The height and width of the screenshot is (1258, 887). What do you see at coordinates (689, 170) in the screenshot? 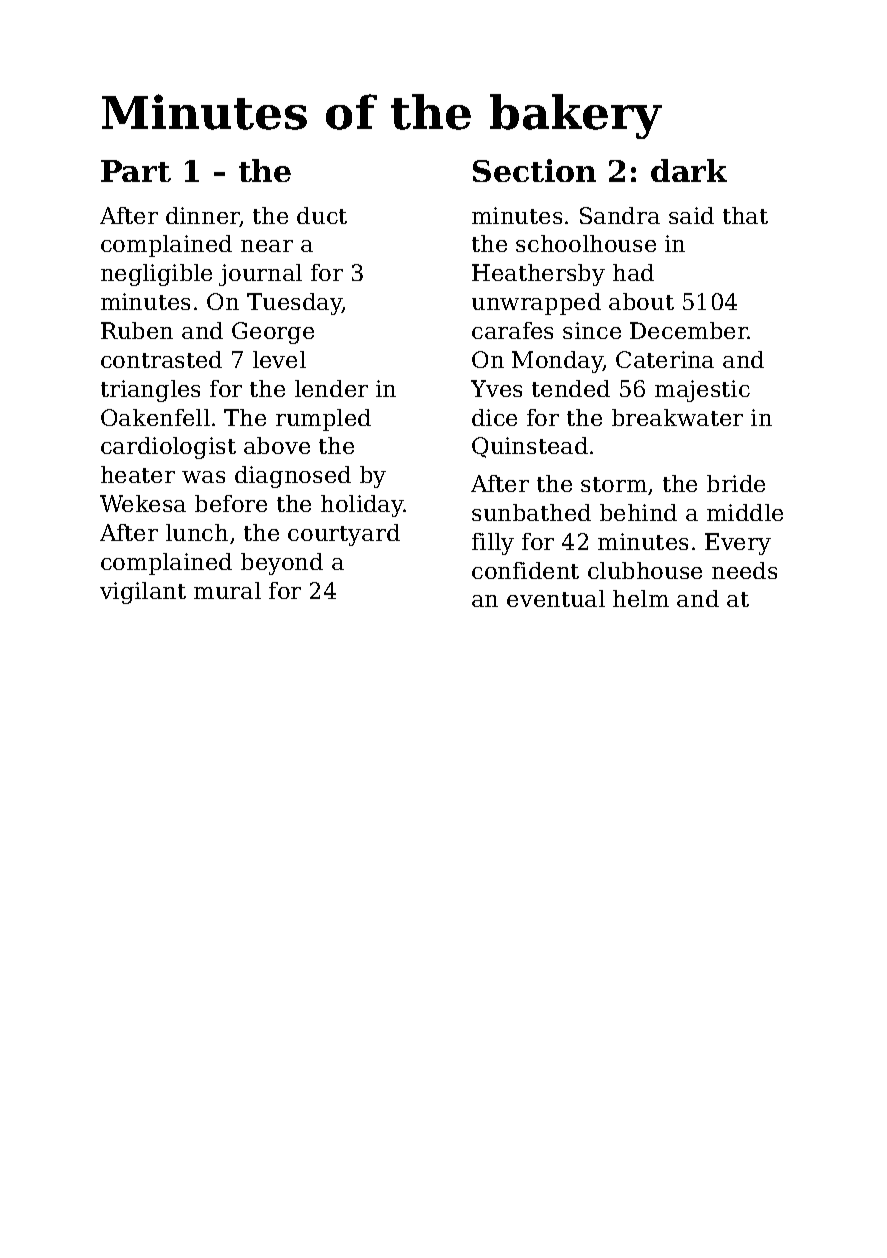
I see `dark` at bounding box center [689, 170].
